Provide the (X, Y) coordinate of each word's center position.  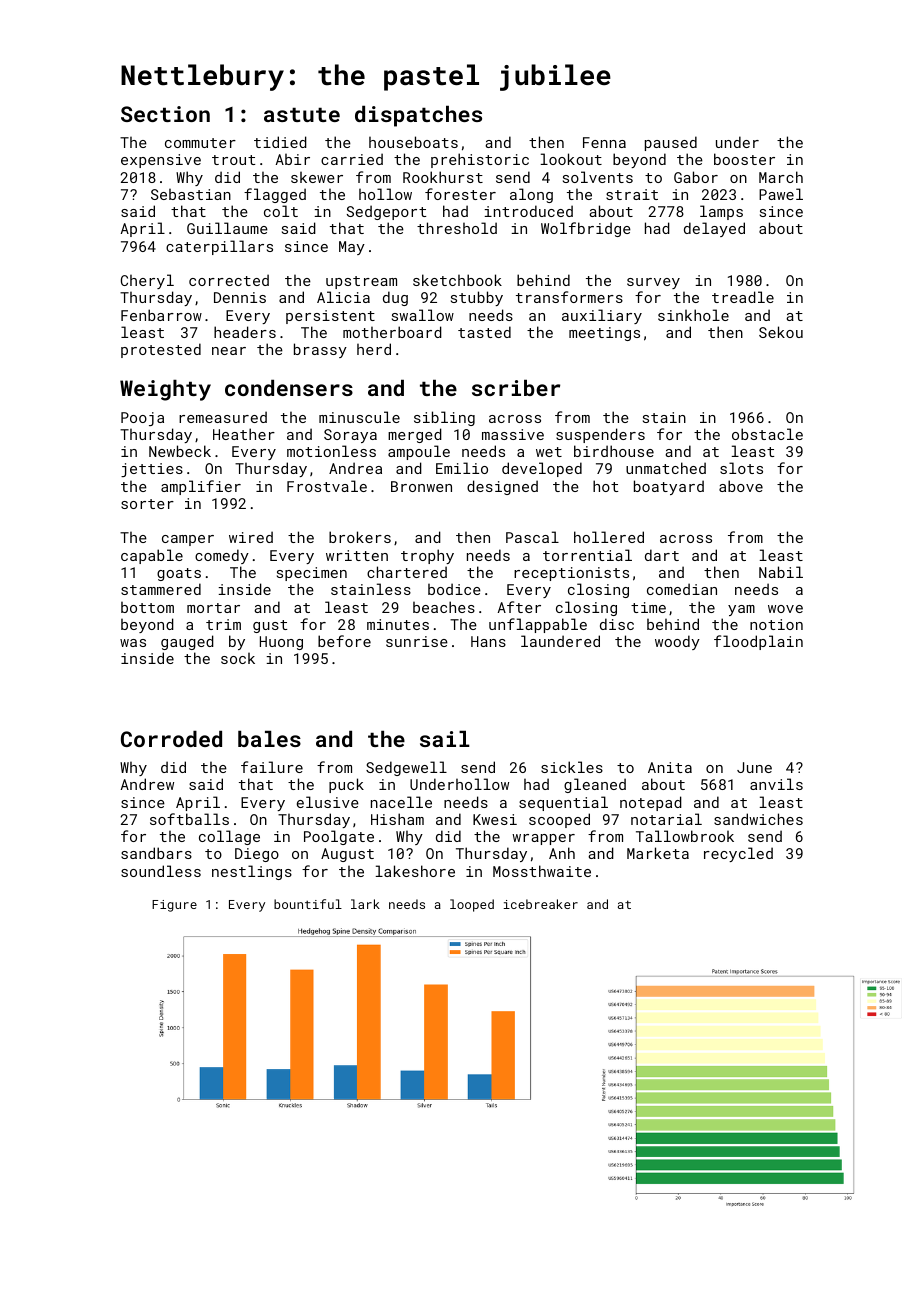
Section (165, 114)
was (133, 643)
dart (662, 555)
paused (671, 143)
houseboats (413, 142)
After (519, 607)
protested (161, 350)
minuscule (359, 417)
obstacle (767, 434)
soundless (161, 871)
